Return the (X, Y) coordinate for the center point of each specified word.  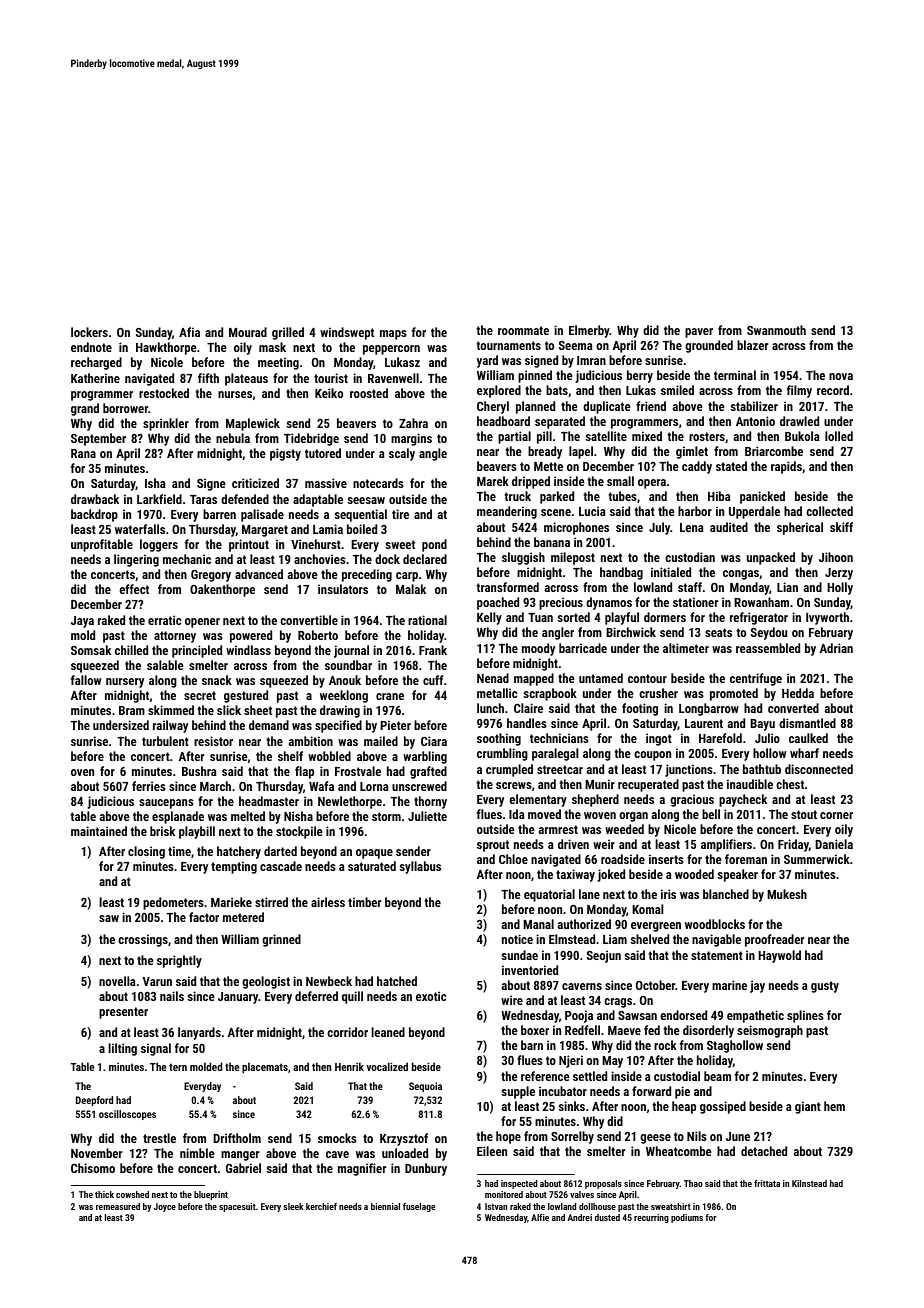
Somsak (91, 650)
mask (272, 347)
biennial (385, 1206)
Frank (433, 650)
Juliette (427, 816)
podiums (687, 1218)
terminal (735, 375)
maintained (99, 831)
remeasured (118, 1206)
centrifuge (756, 679)
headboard (503, 421)
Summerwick (817, 859)
